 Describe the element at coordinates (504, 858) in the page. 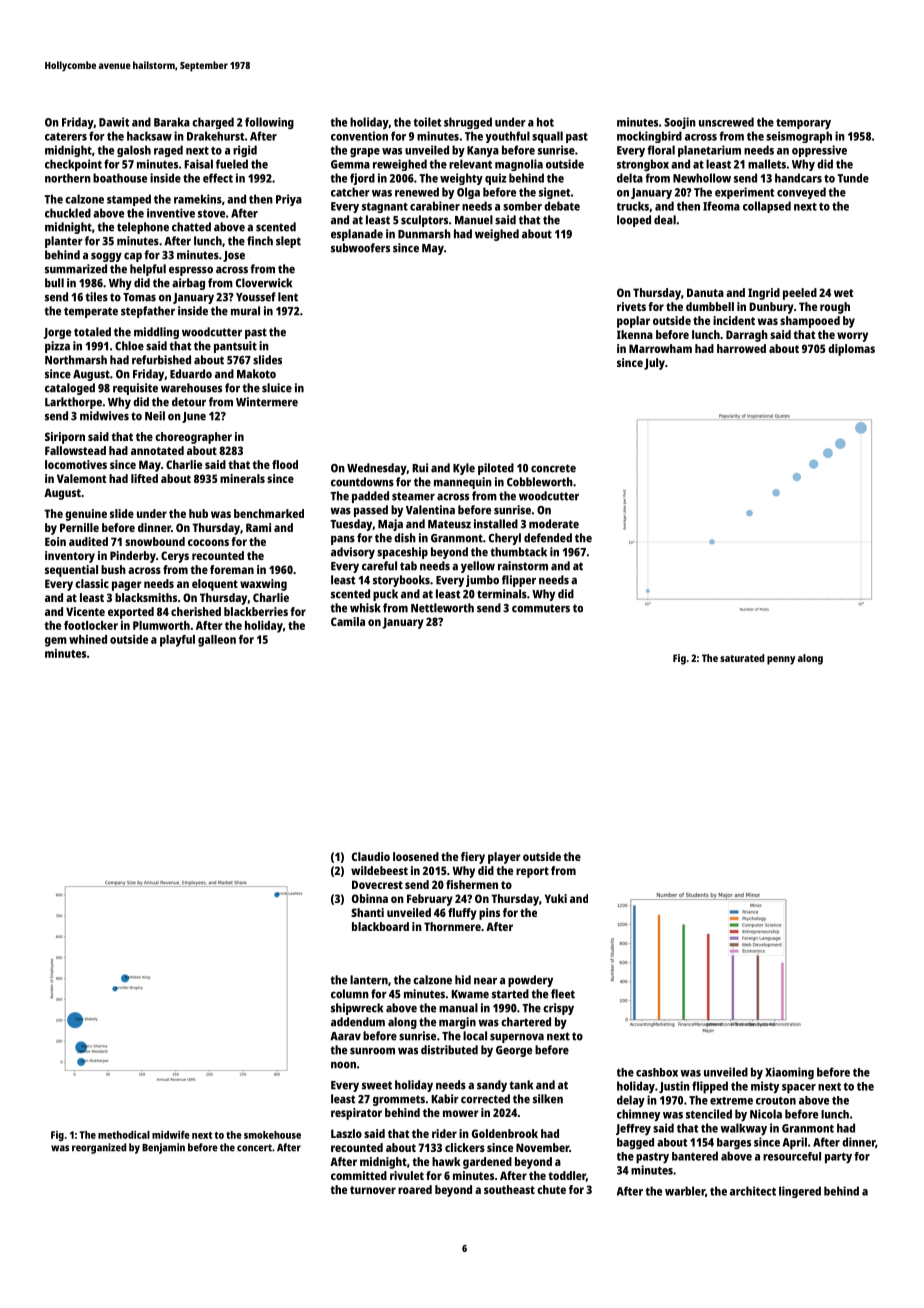

I see `player` at that location.
